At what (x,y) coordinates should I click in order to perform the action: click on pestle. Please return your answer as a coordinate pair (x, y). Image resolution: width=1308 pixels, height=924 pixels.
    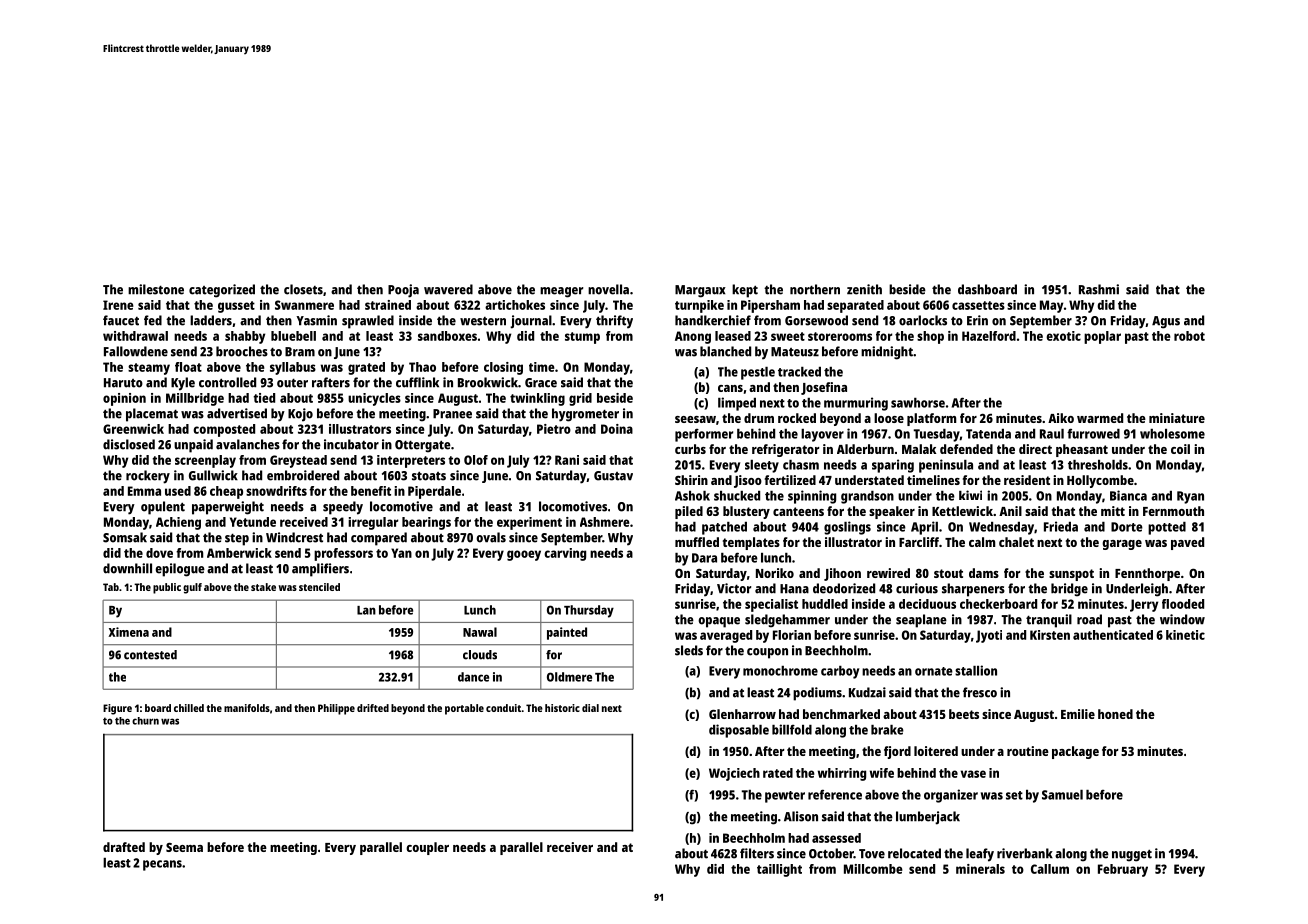
    Looking at the image, I should click on (758, 373).
